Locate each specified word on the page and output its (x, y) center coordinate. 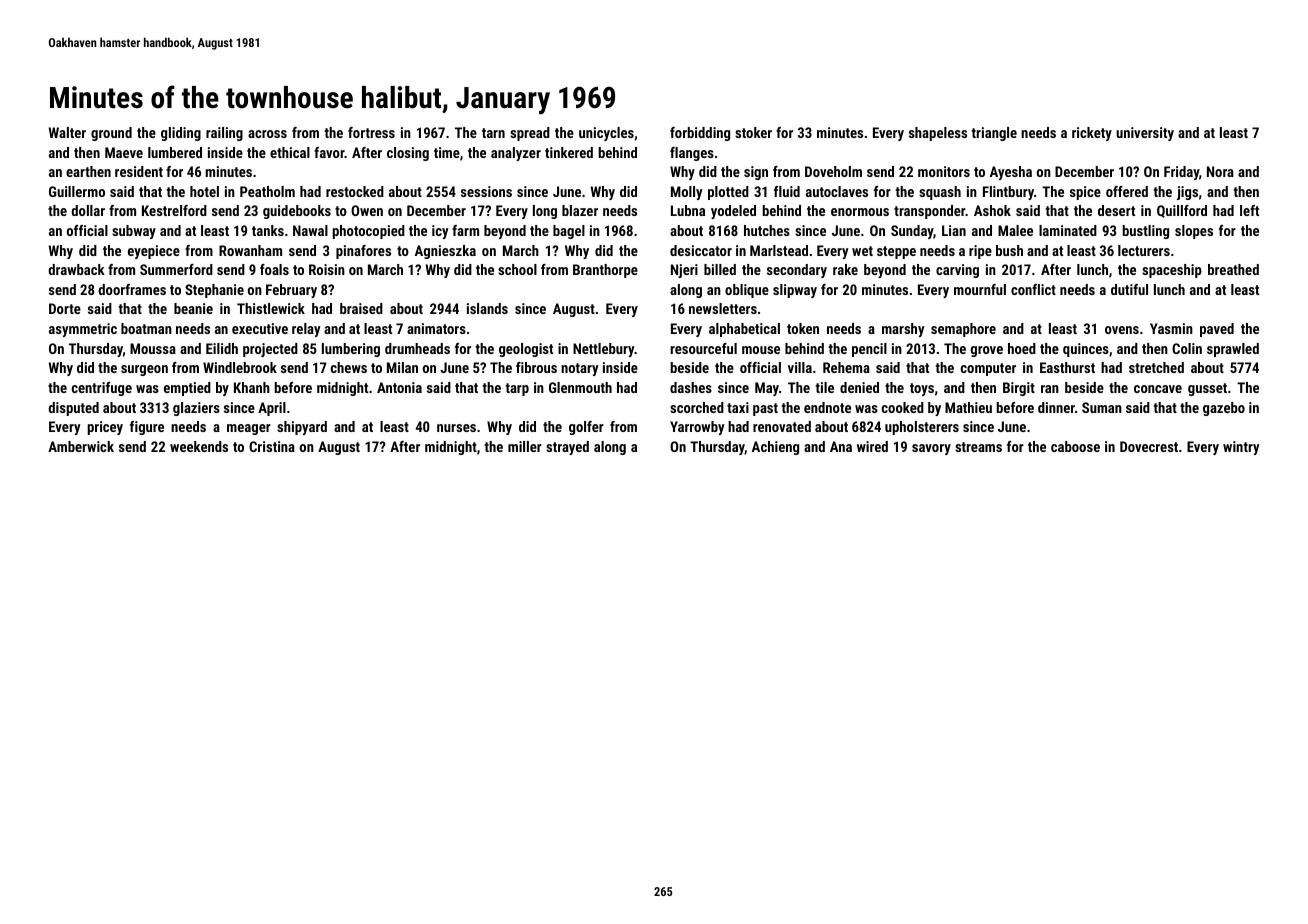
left (1249, 210)
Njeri (684, 271)
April (272, 409)
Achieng (775, 448)
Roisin (327, 269)
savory (931, 449)
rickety (1092, 134)
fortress (371, 132)
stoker (753, 132)
